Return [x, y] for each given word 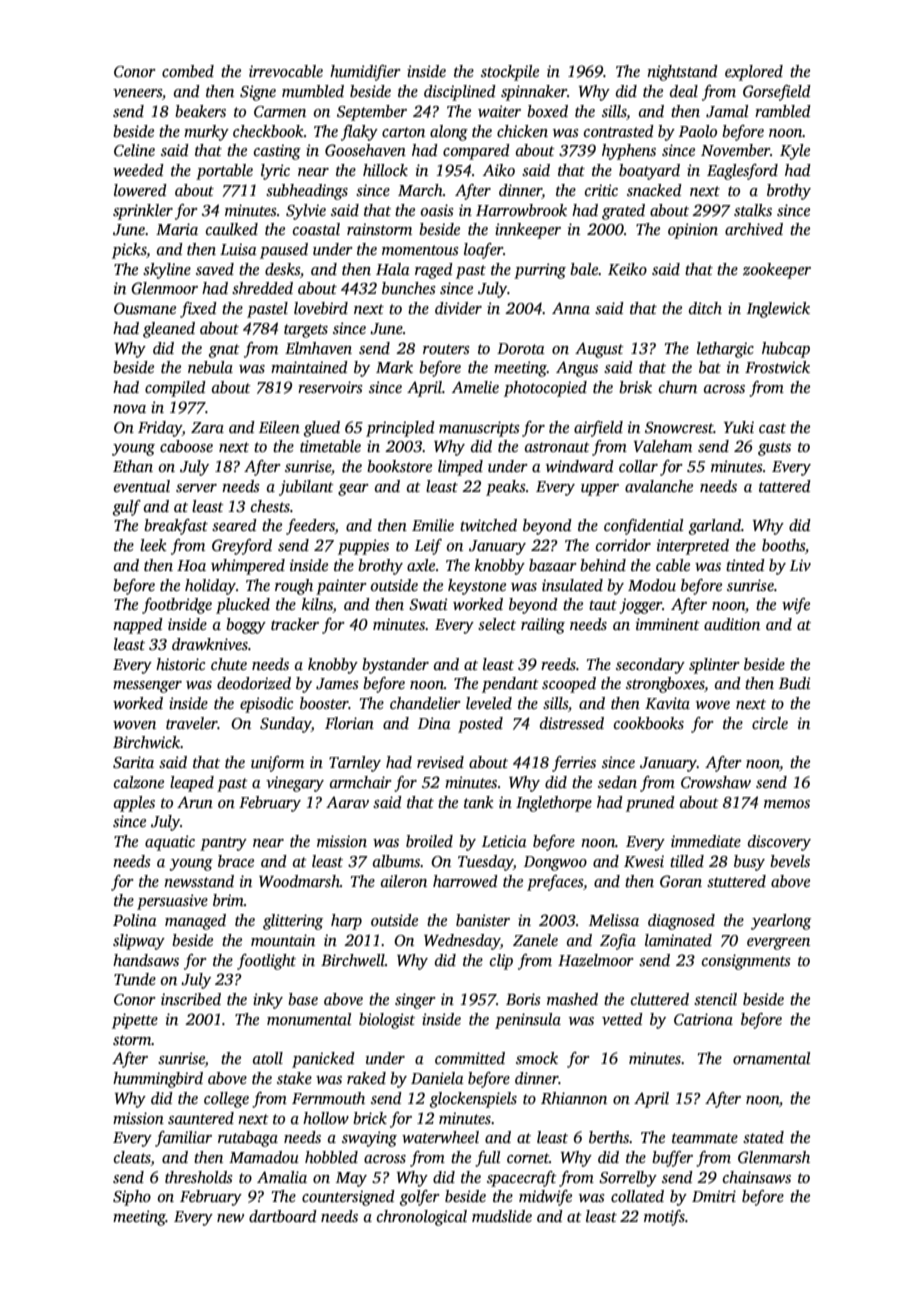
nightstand [682, 73]
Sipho [132, 1198]
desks [282, 269]
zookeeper [777, 271]
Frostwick [777, 367]
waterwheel [440, 1137]
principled [400, 429]
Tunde [135, 979]
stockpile [510, 73]
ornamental [771, 1058]
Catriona [703, 1019]
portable [224, 172]
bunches [409, 288]
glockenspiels [473, 1100]
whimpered [248, 567]
